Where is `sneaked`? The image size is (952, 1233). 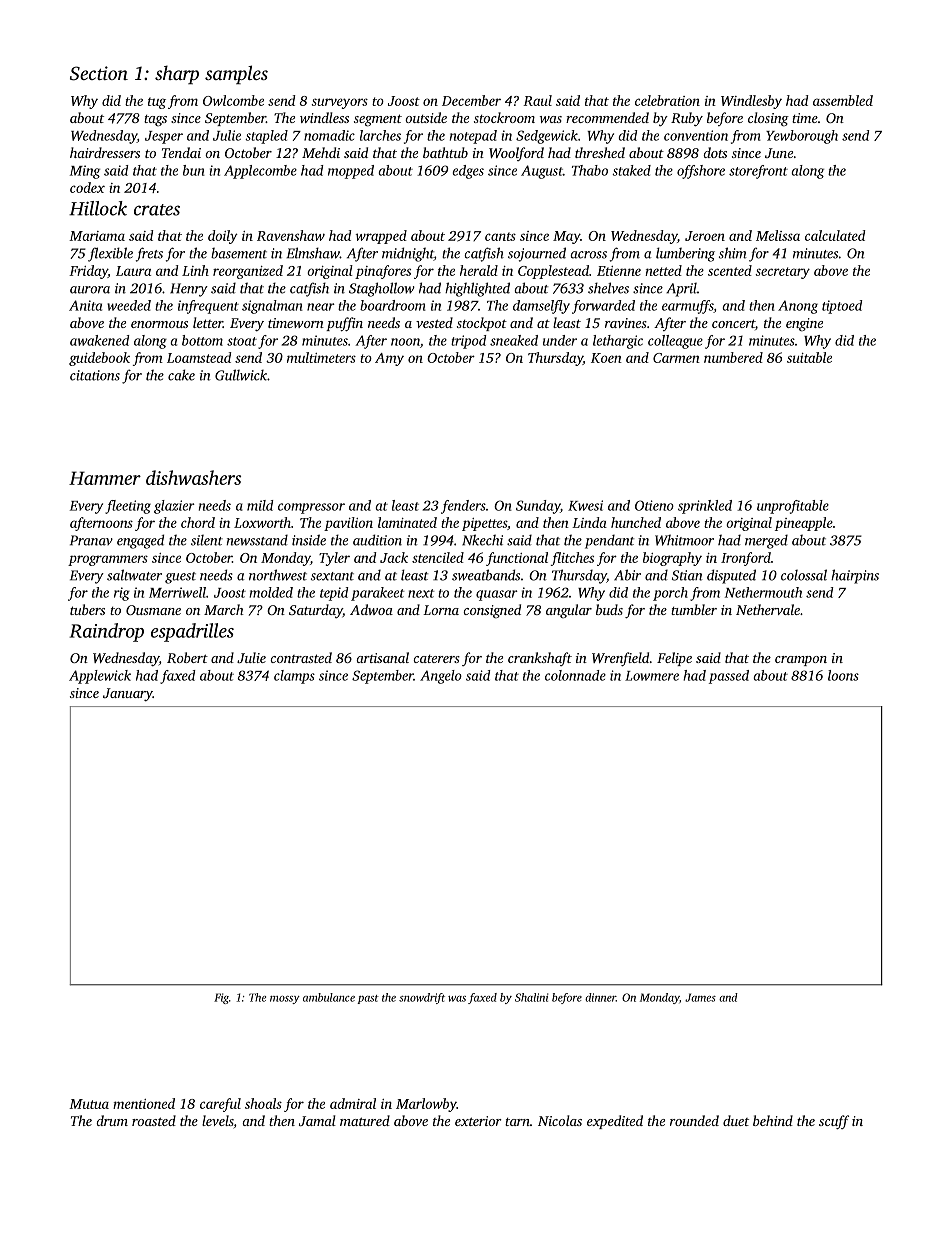 sneaked is located at coordinates (514, 340).
